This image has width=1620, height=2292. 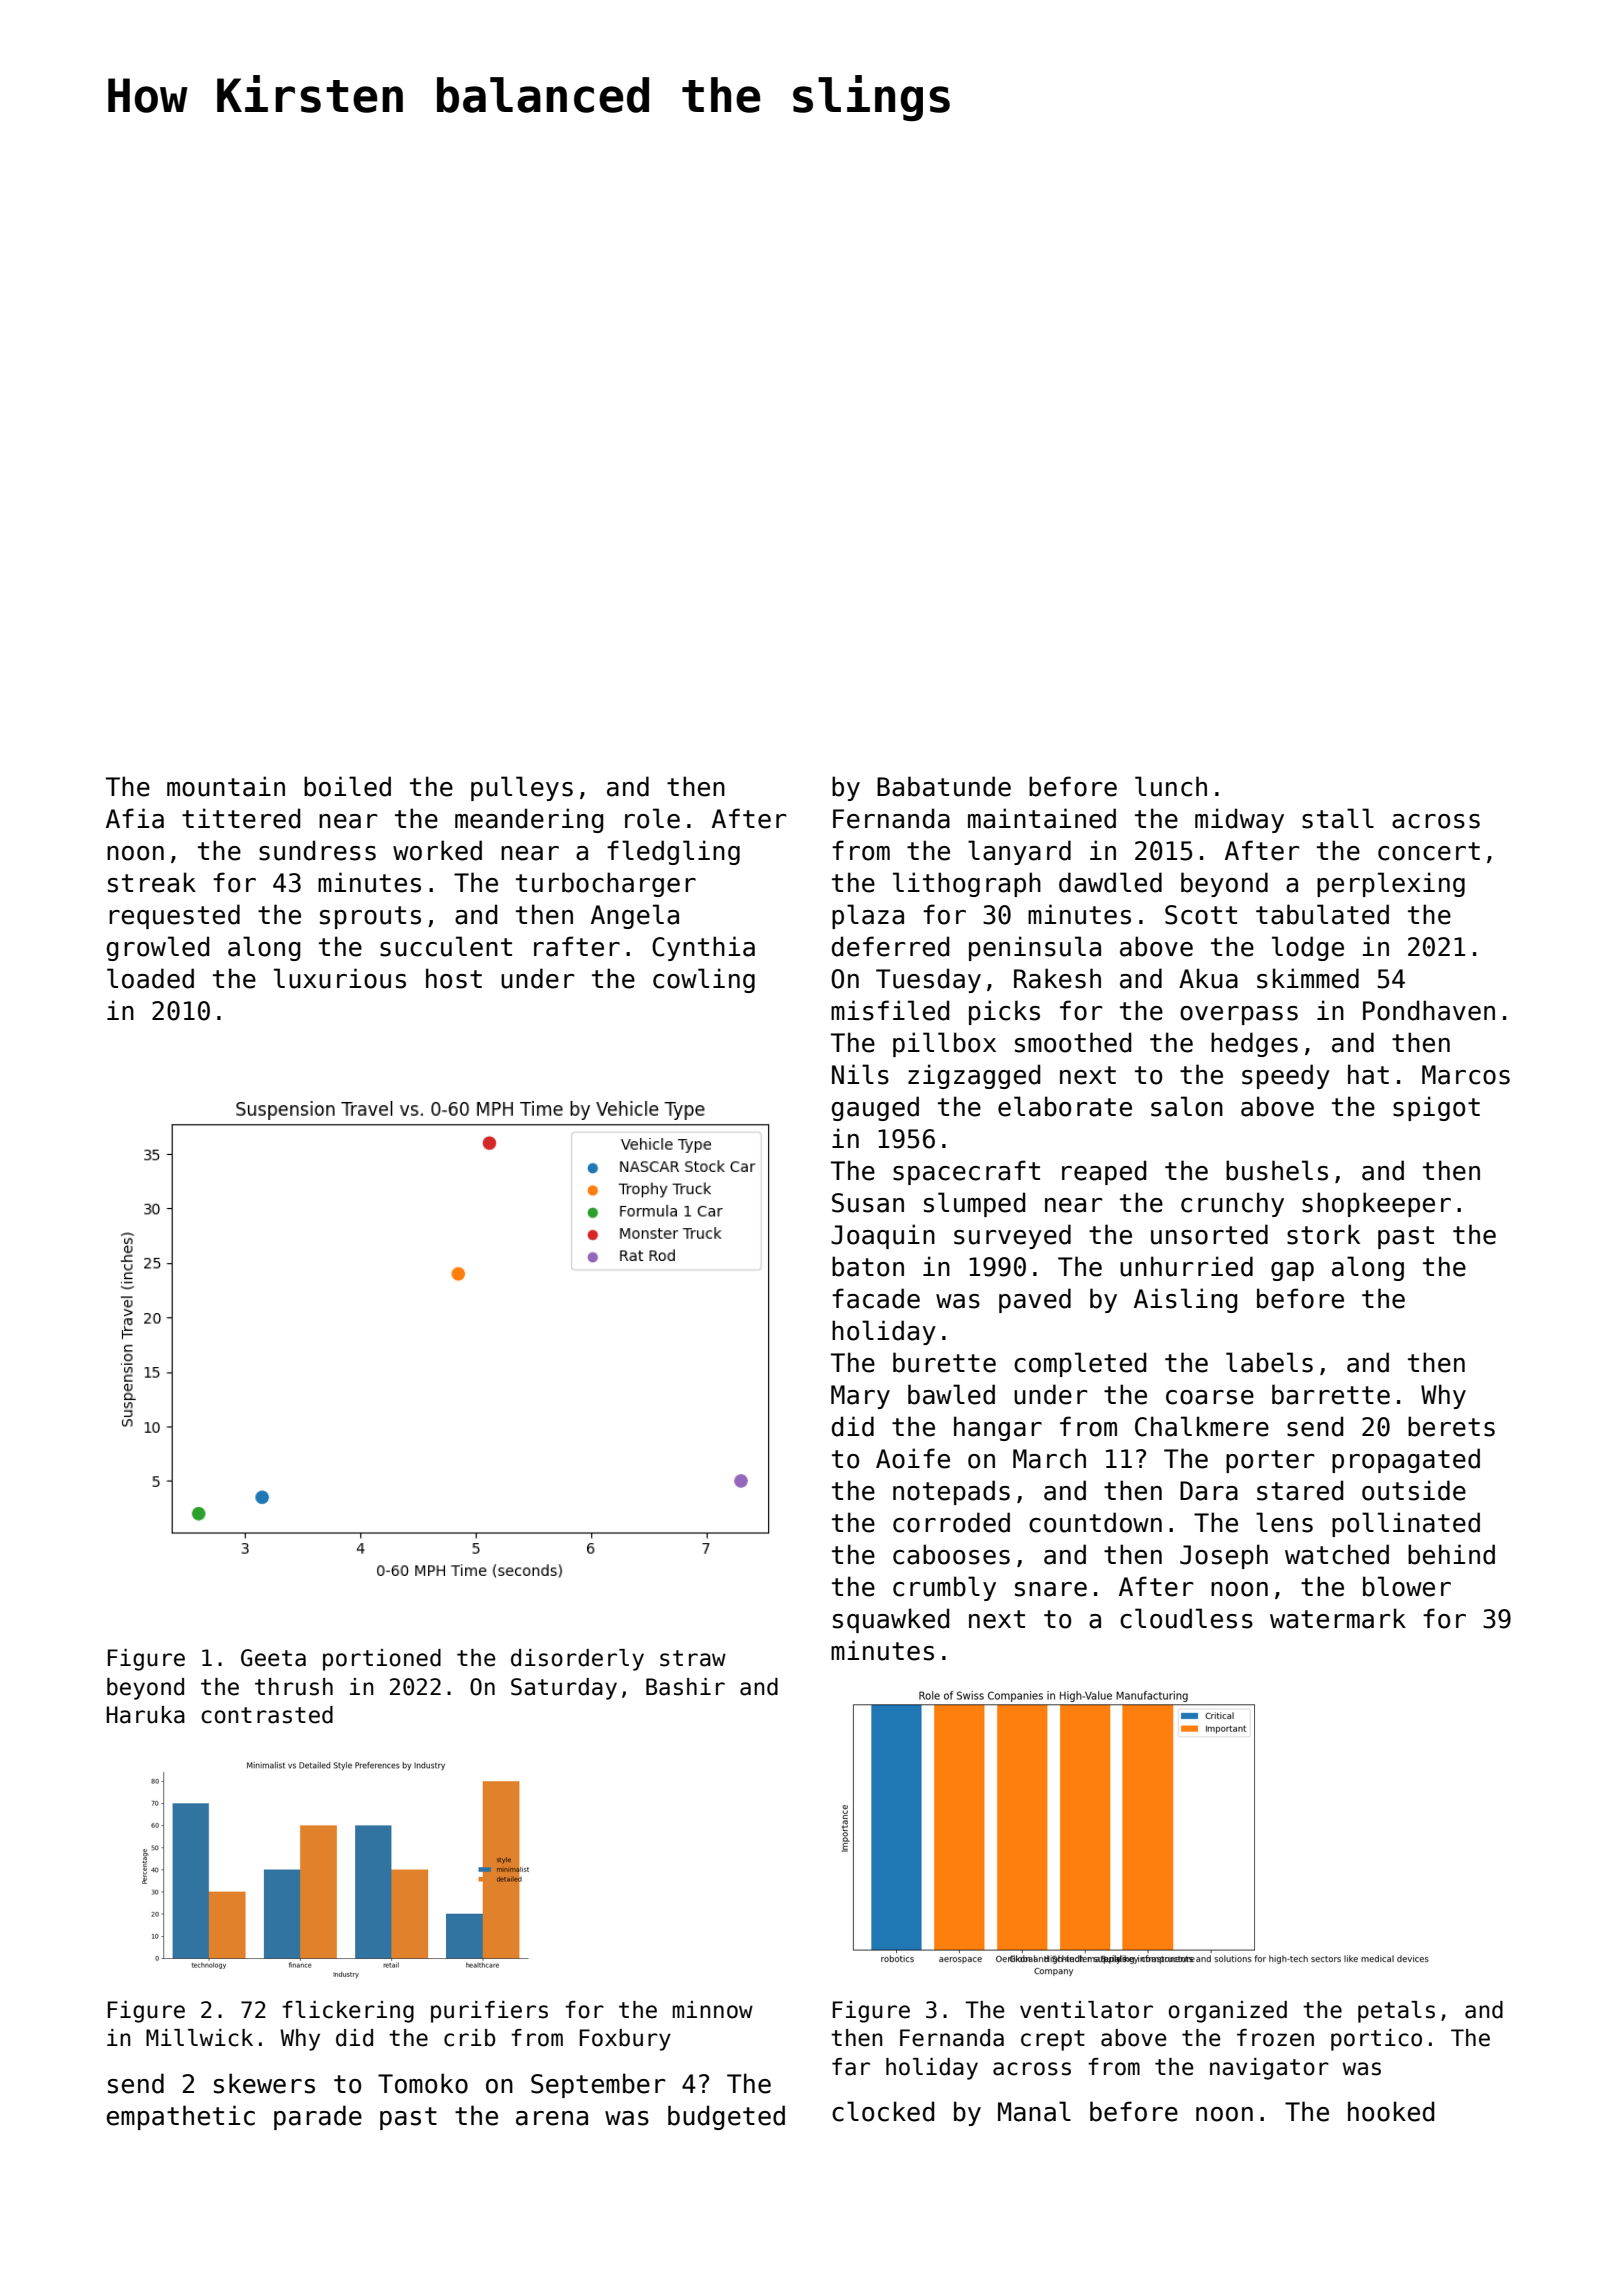 What do you see at coordinates (685, 1687) in the image?
I see `Bashir` at bounding box center [685, 1687].
